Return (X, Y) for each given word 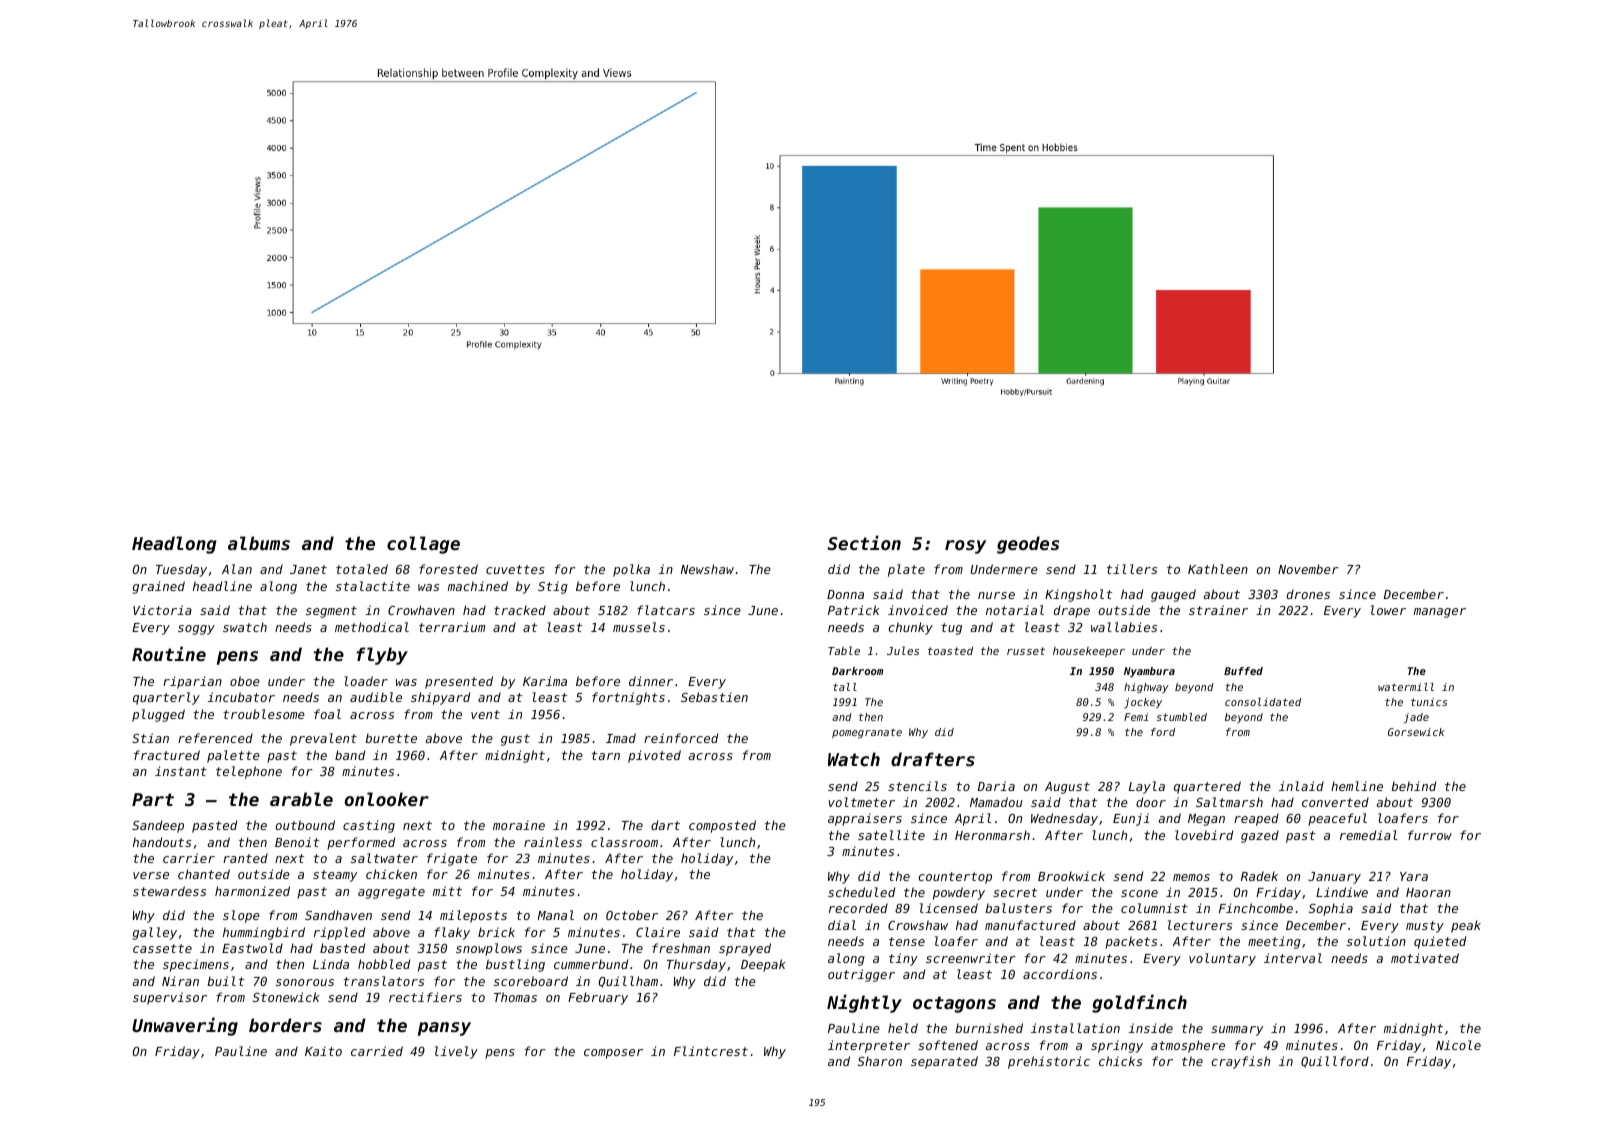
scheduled (861, 892)
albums (259, 543)
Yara (1414, 876)
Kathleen (1218, 569)
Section (864, 542)
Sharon (880, 1061)
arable (301, 799)
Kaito (323, 1051)
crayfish (1240, 1062)
